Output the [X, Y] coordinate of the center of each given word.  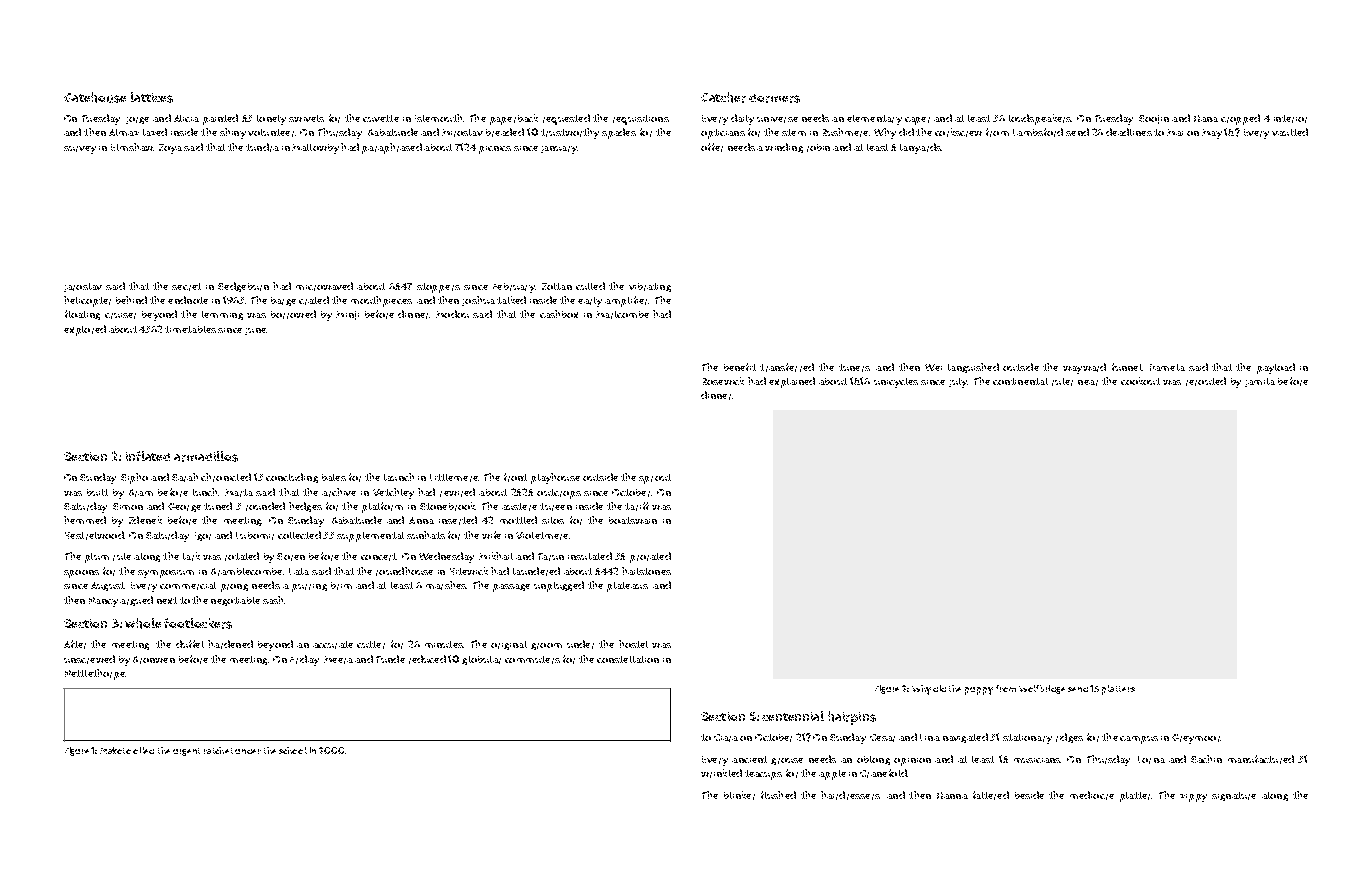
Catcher [723, 97]
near [1088, 383]
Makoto [115, 750]
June [255, 331]
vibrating [650, 287]
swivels [306, 118]
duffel [190, 644]
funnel [1127, 367]
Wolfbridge [1042, 689]
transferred [787, 367]
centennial [793, 716]
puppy [979, 691]
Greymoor [1196, 739]
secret [186, 287]
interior [1290, 119]
